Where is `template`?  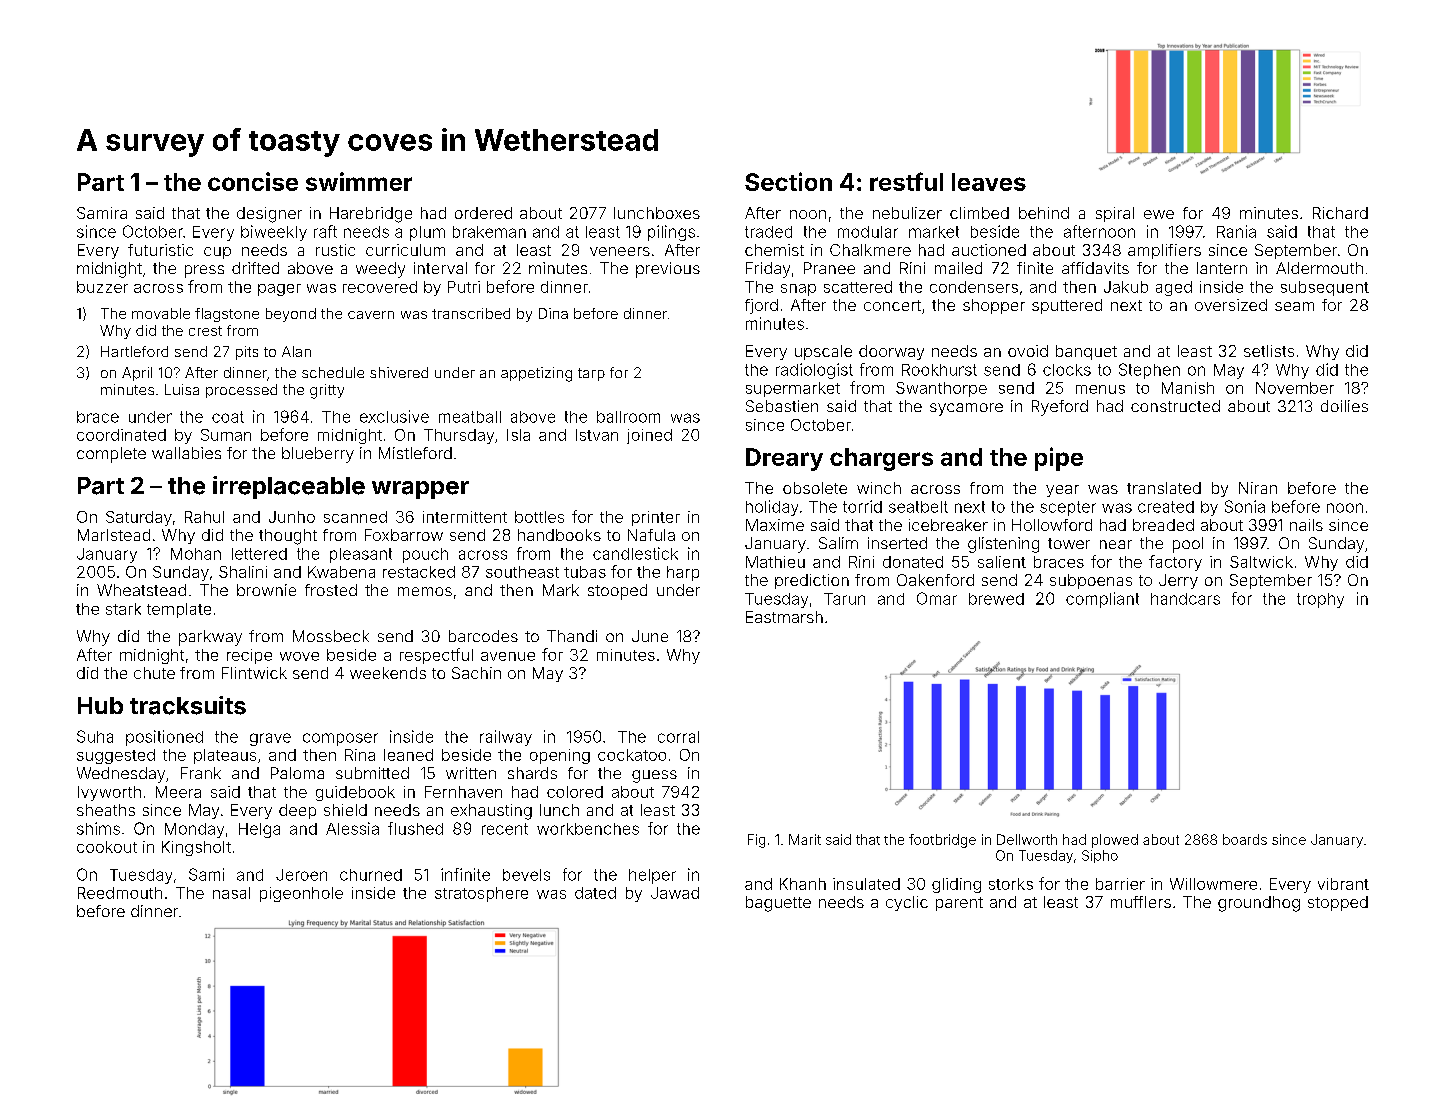 template is located at coordinates (179, 610).
